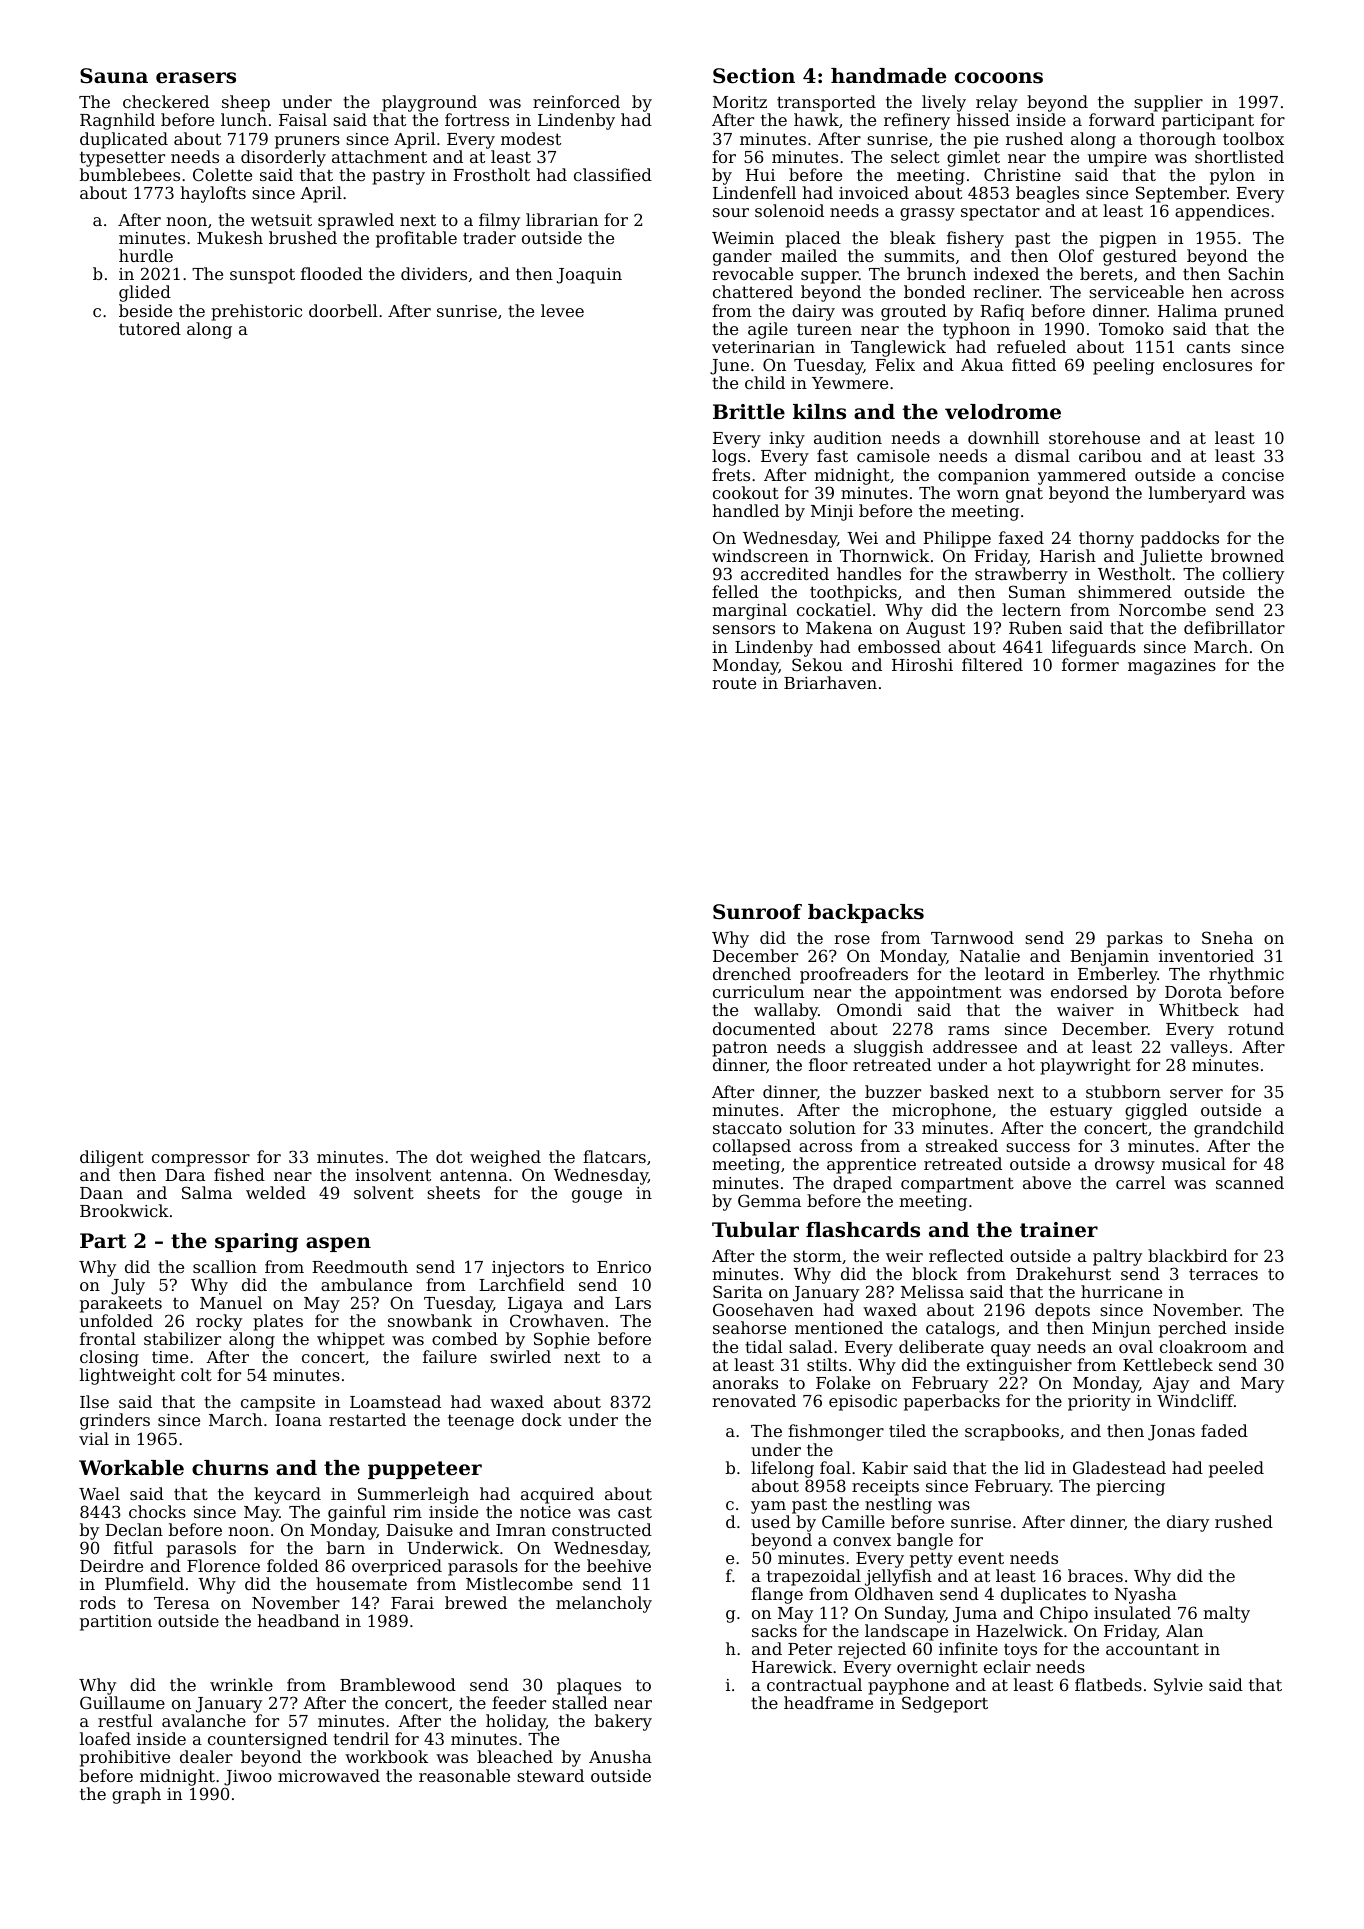 The width and height of the image is (1364, 1929). I want to click on modest, so click(531, 138).
